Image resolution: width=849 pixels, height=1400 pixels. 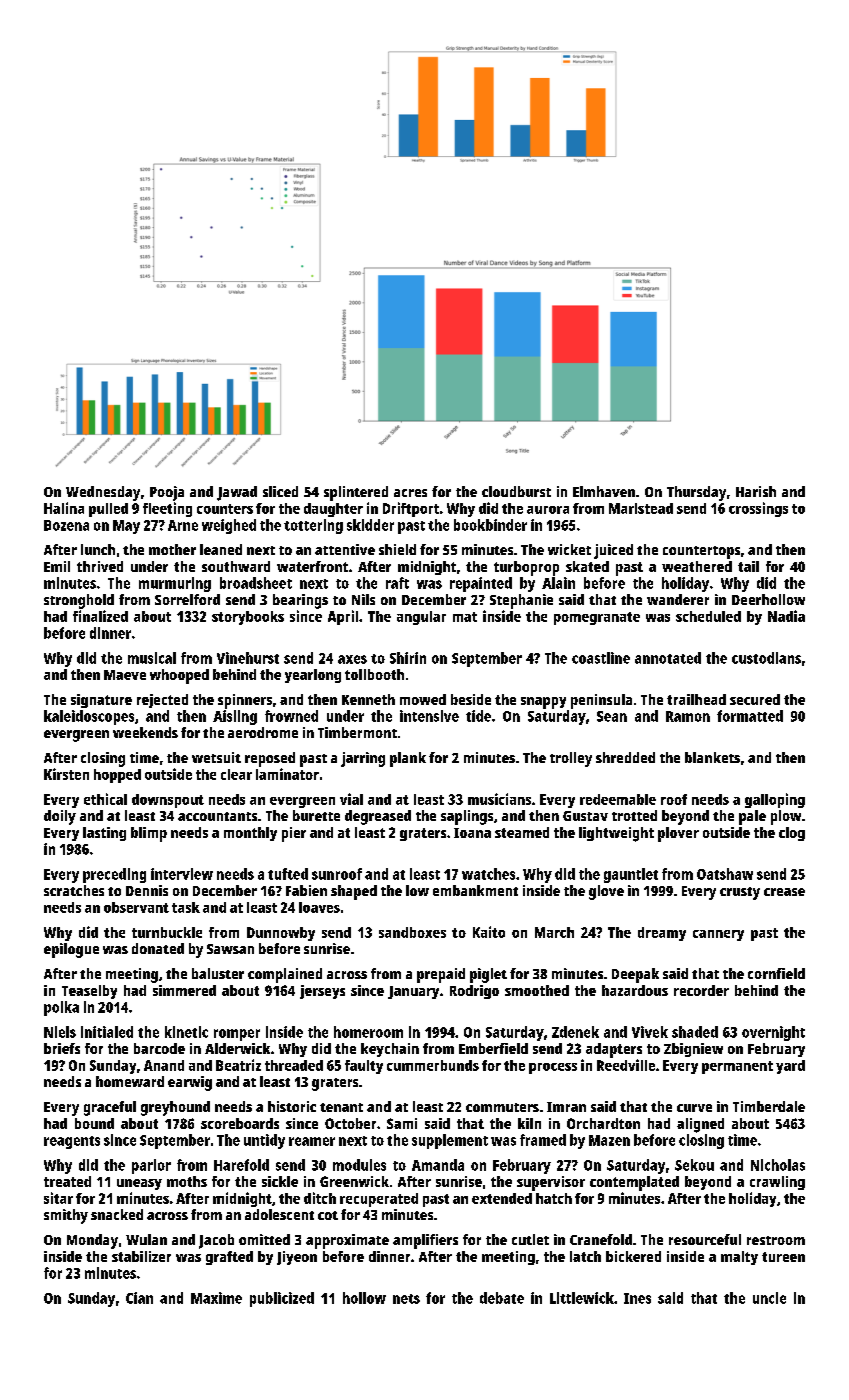 What do you see at coordinates (712, 757) in the screenshot?
I see `blankets` at bounding box center [712, 757].
